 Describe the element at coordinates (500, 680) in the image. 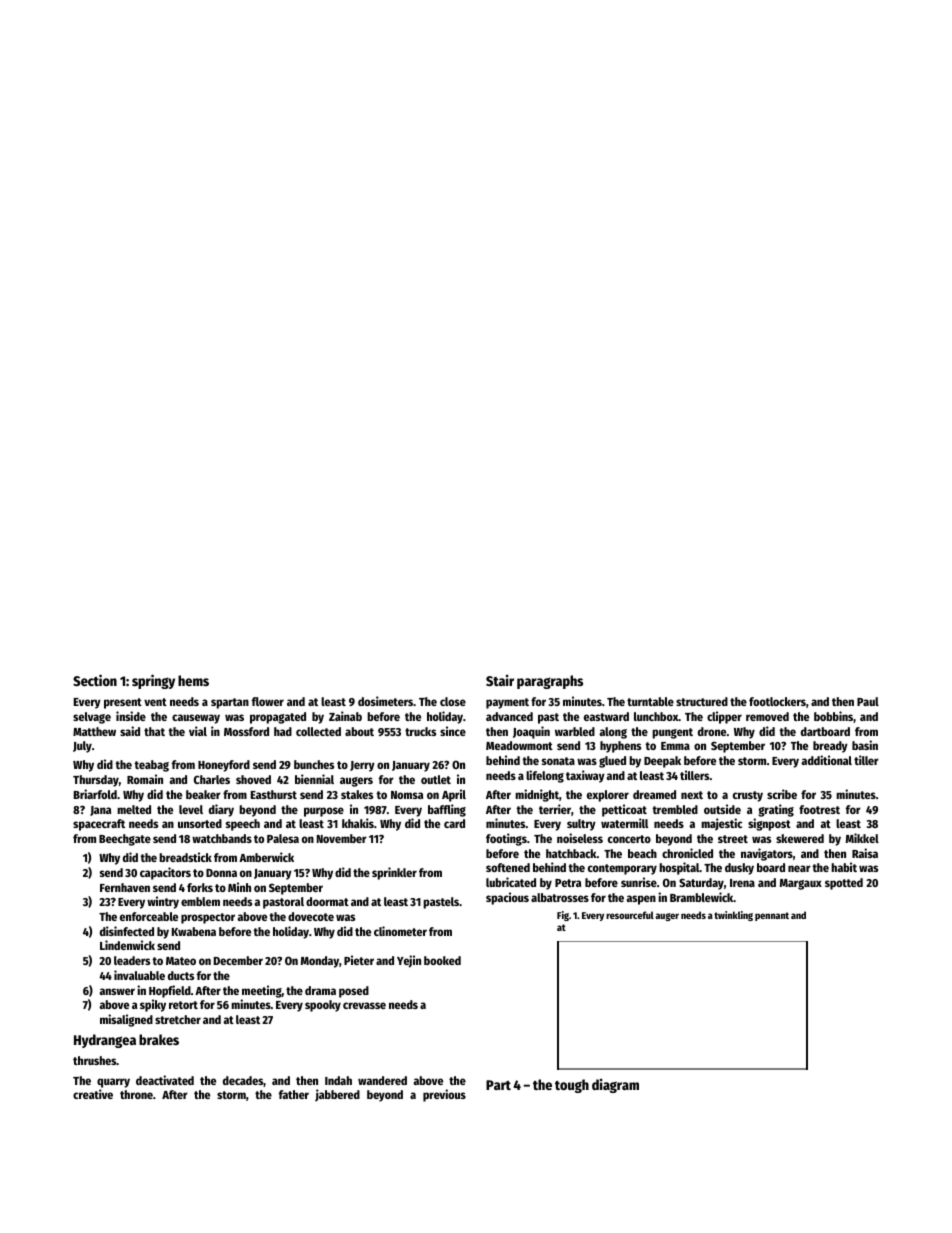

I see `Stair` at that location.
